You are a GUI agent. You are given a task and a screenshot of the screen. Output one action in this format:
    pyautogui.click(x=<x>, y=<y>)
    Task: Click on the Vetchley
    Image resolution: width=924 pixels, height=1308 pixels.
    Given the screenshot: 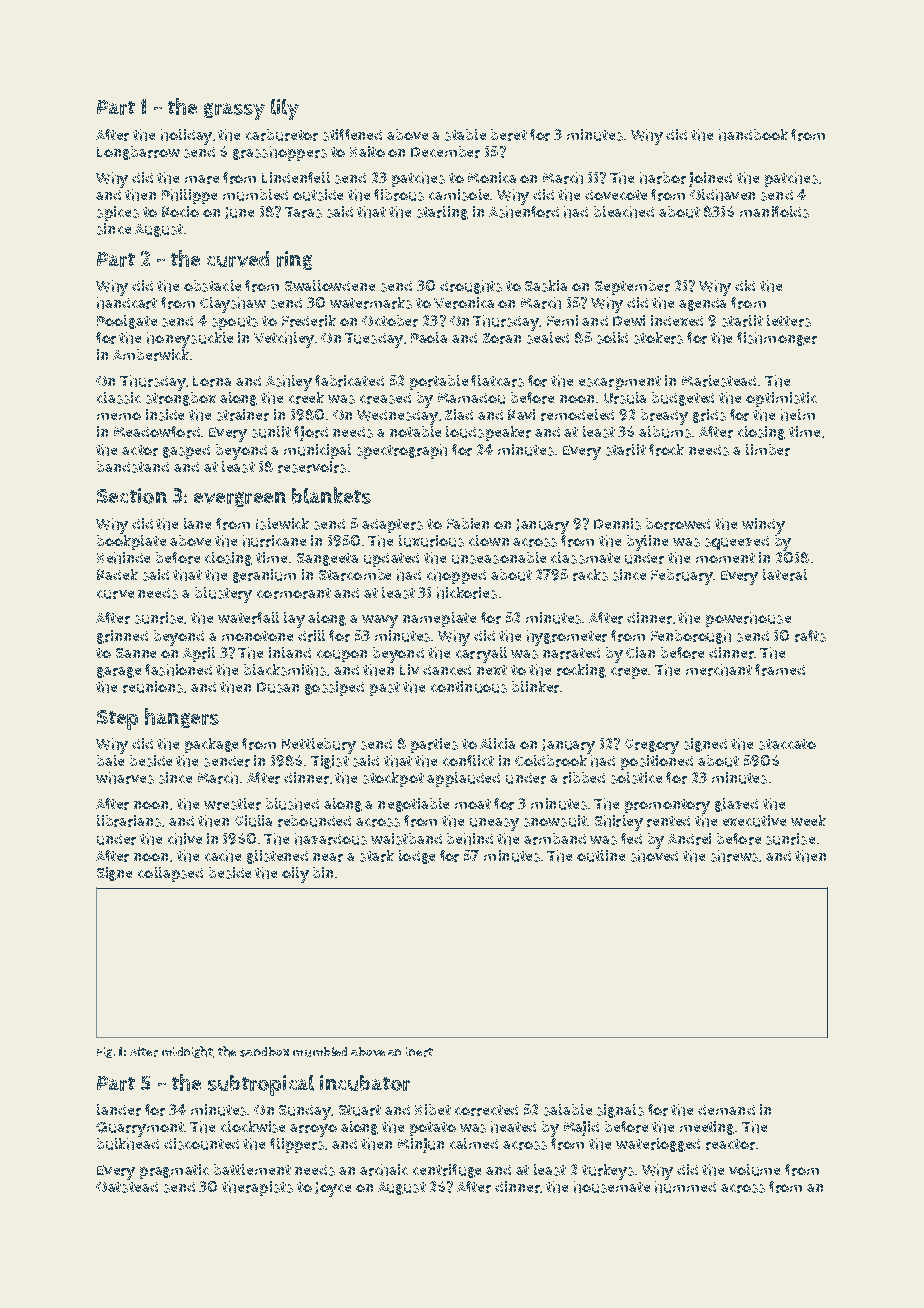 What is the action you would take?
    pyautogui.click(x=284, y=340)
